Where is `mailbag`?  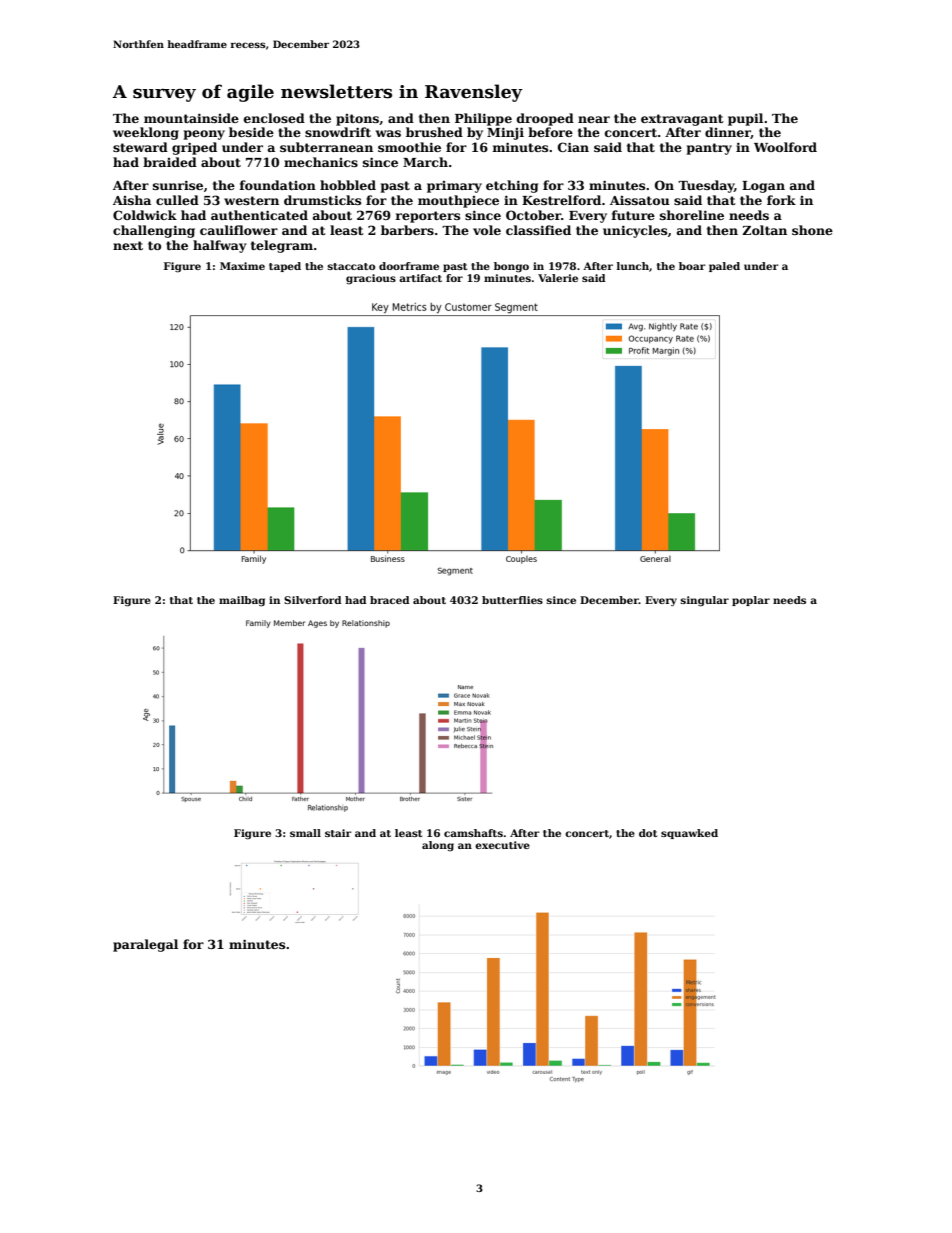
mailbag is located at coordinates (242, 601).
